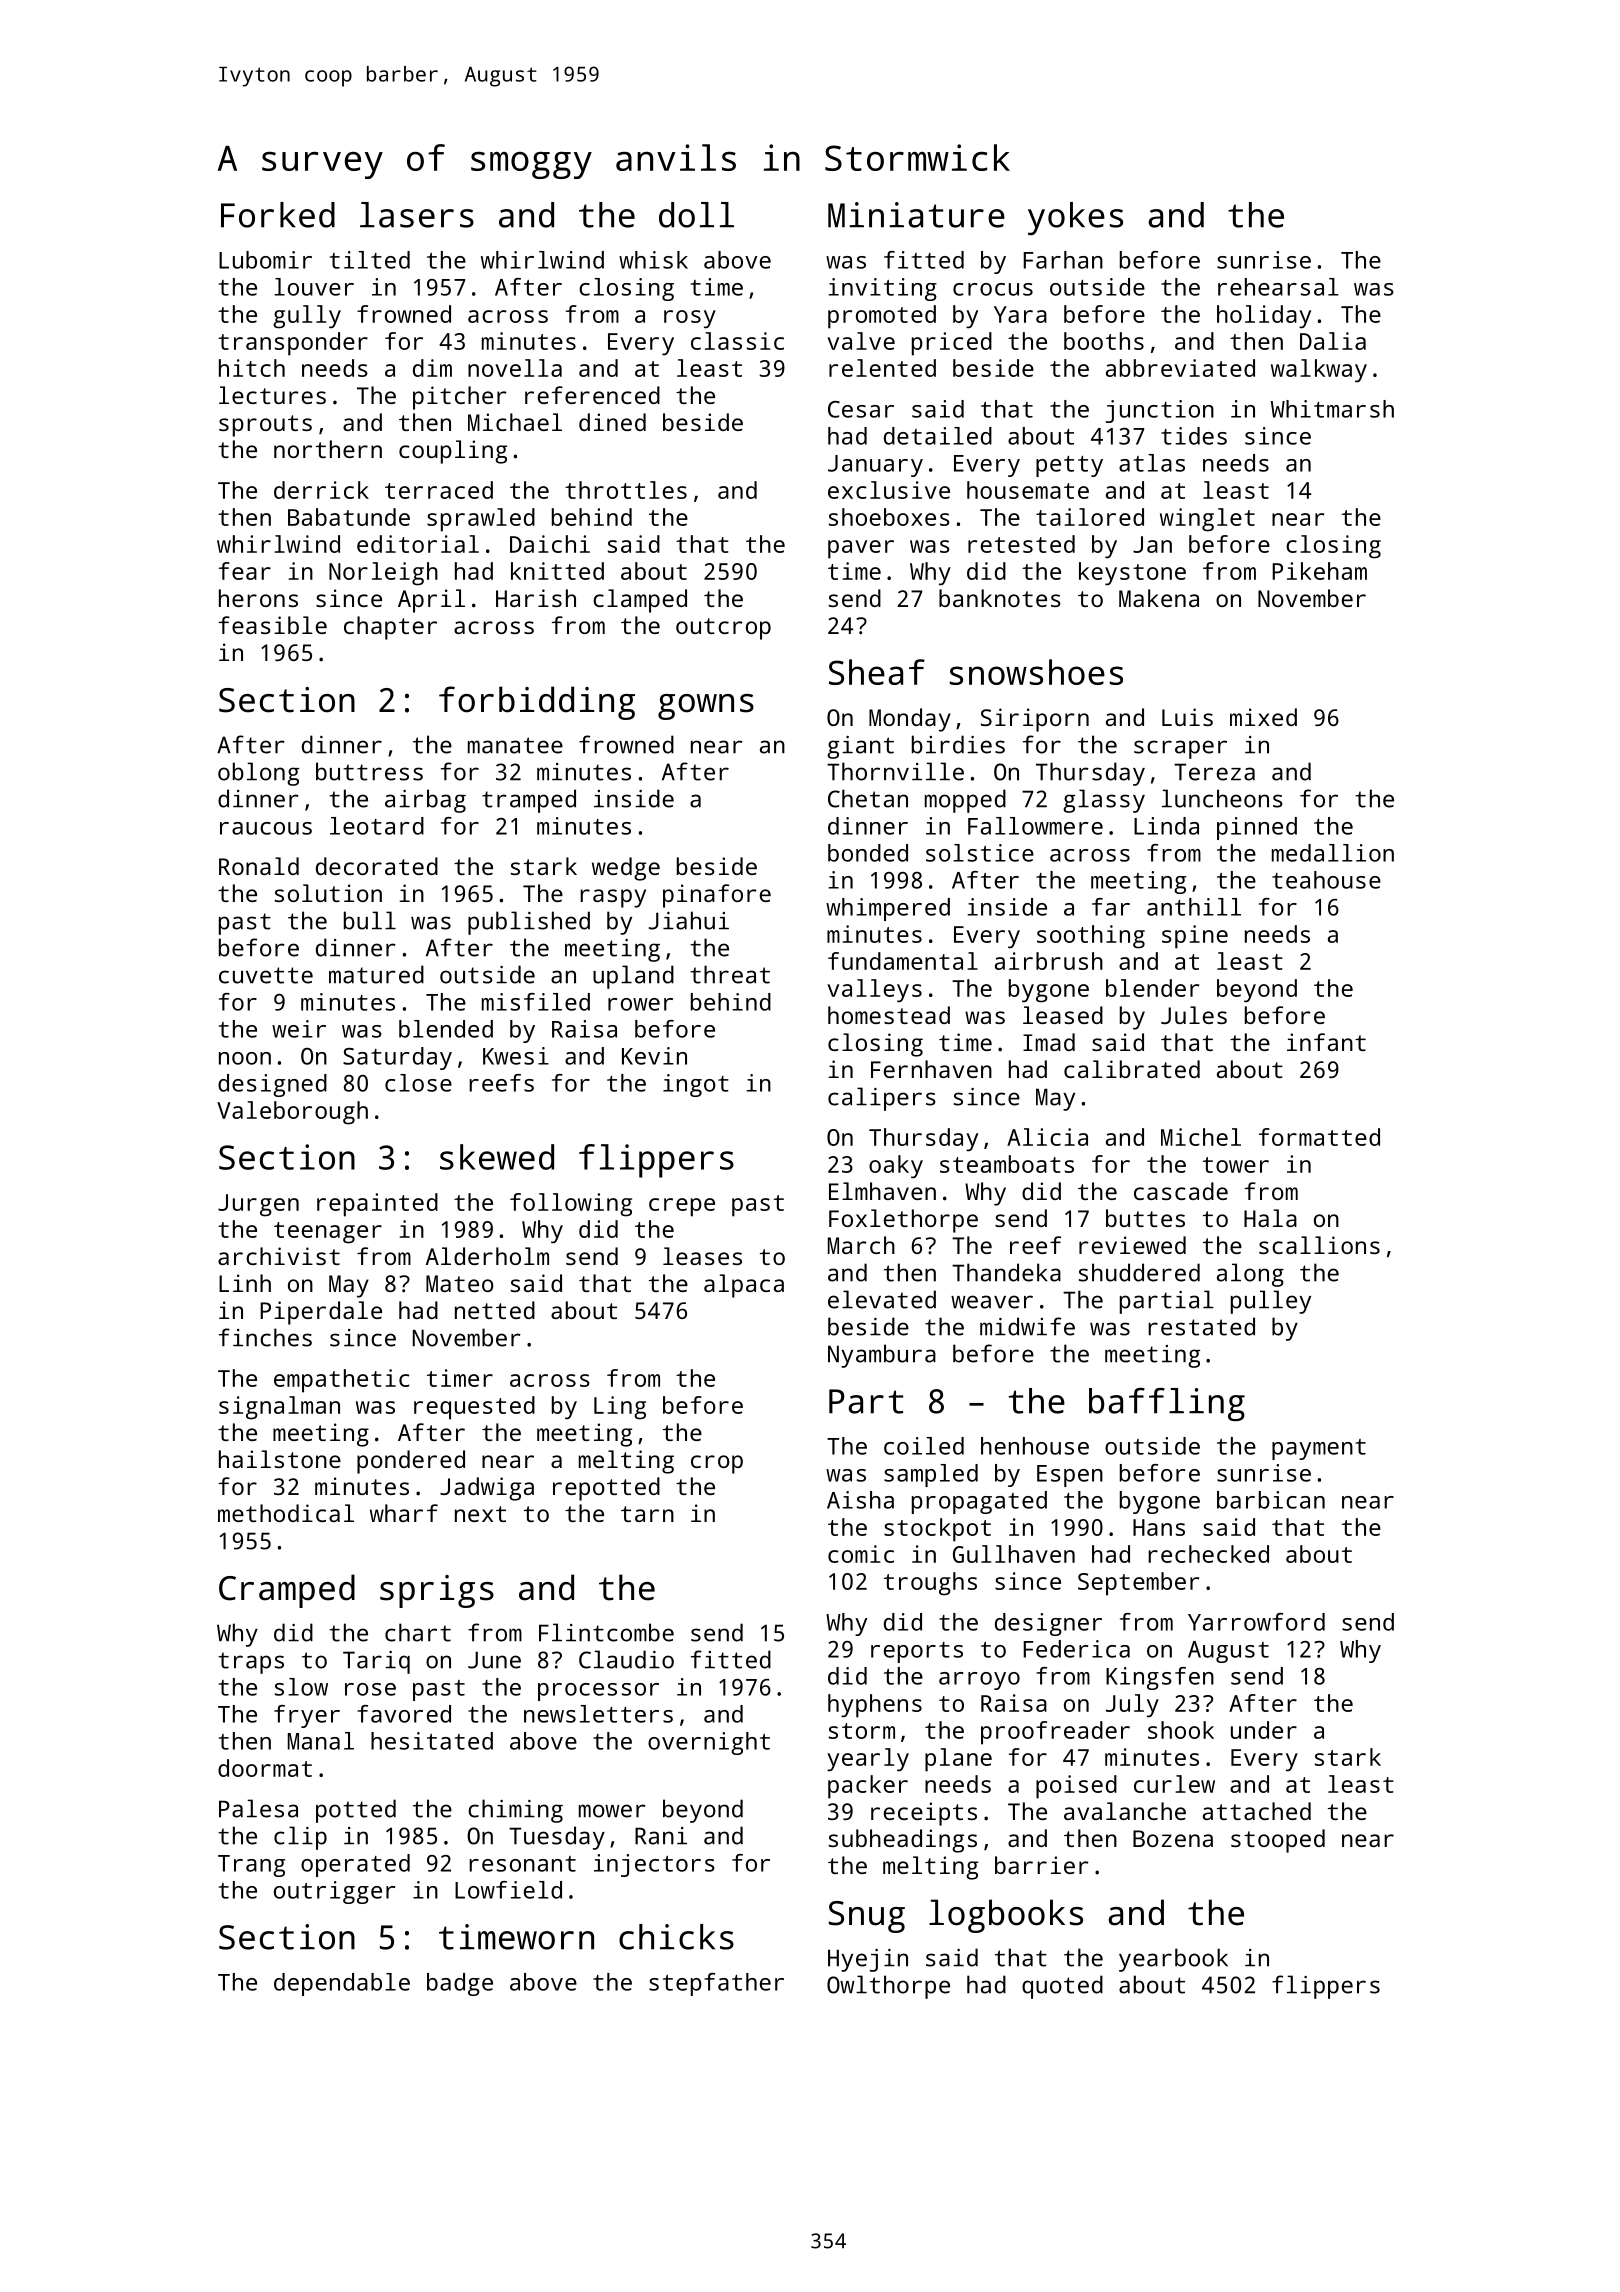 Image resolution: width=1620 pixels, height=2292 pixels. What do you see at coordinates (1006, 1916) in the screenshot?
I see `logbooks` at bounding box center [1006, 1916].
